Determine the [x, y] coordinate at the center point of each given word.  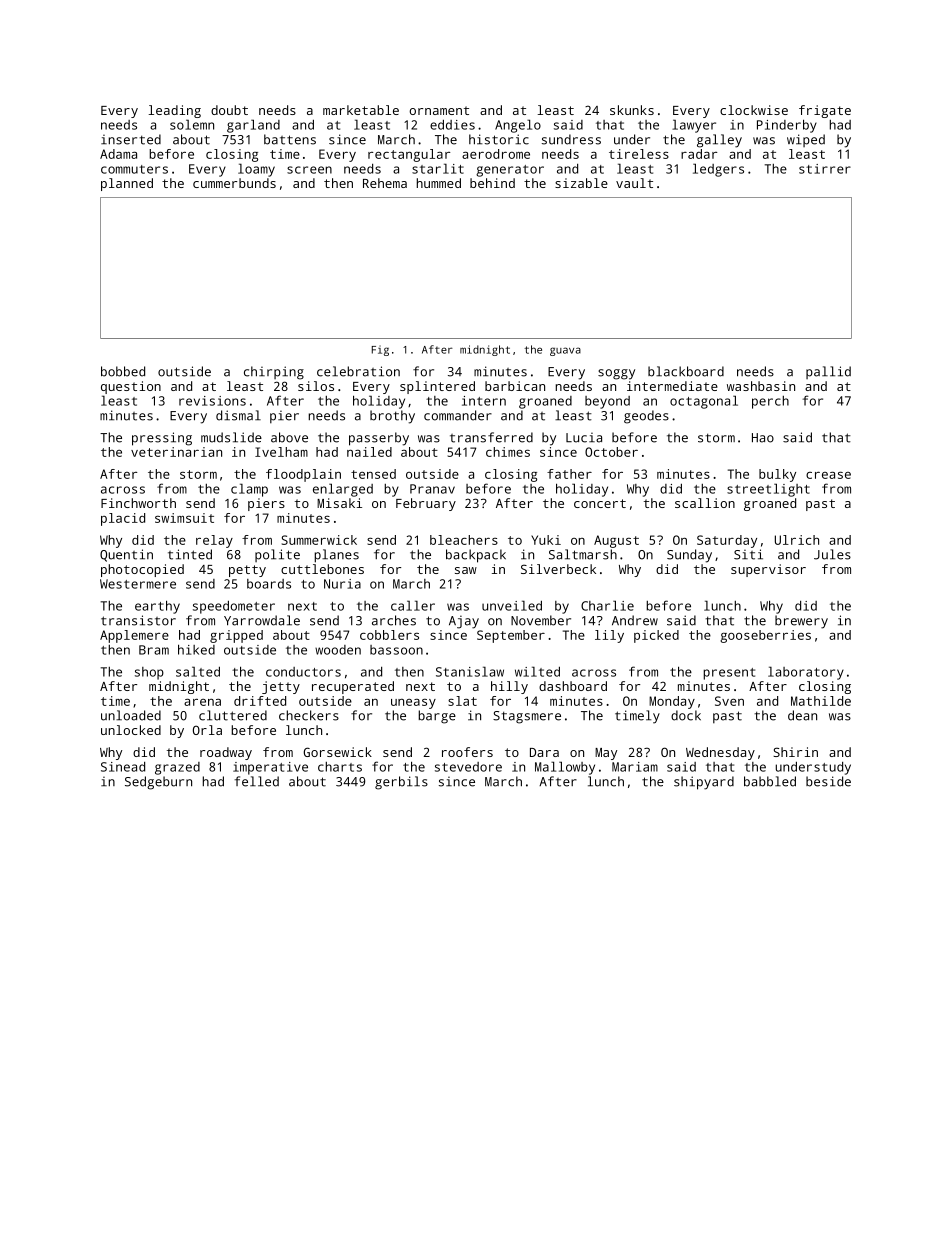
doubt [229, 110]
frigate [825, 111]
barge [437, 717]
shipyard [704, 783]
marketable [361, 110]
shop [149, 673]
